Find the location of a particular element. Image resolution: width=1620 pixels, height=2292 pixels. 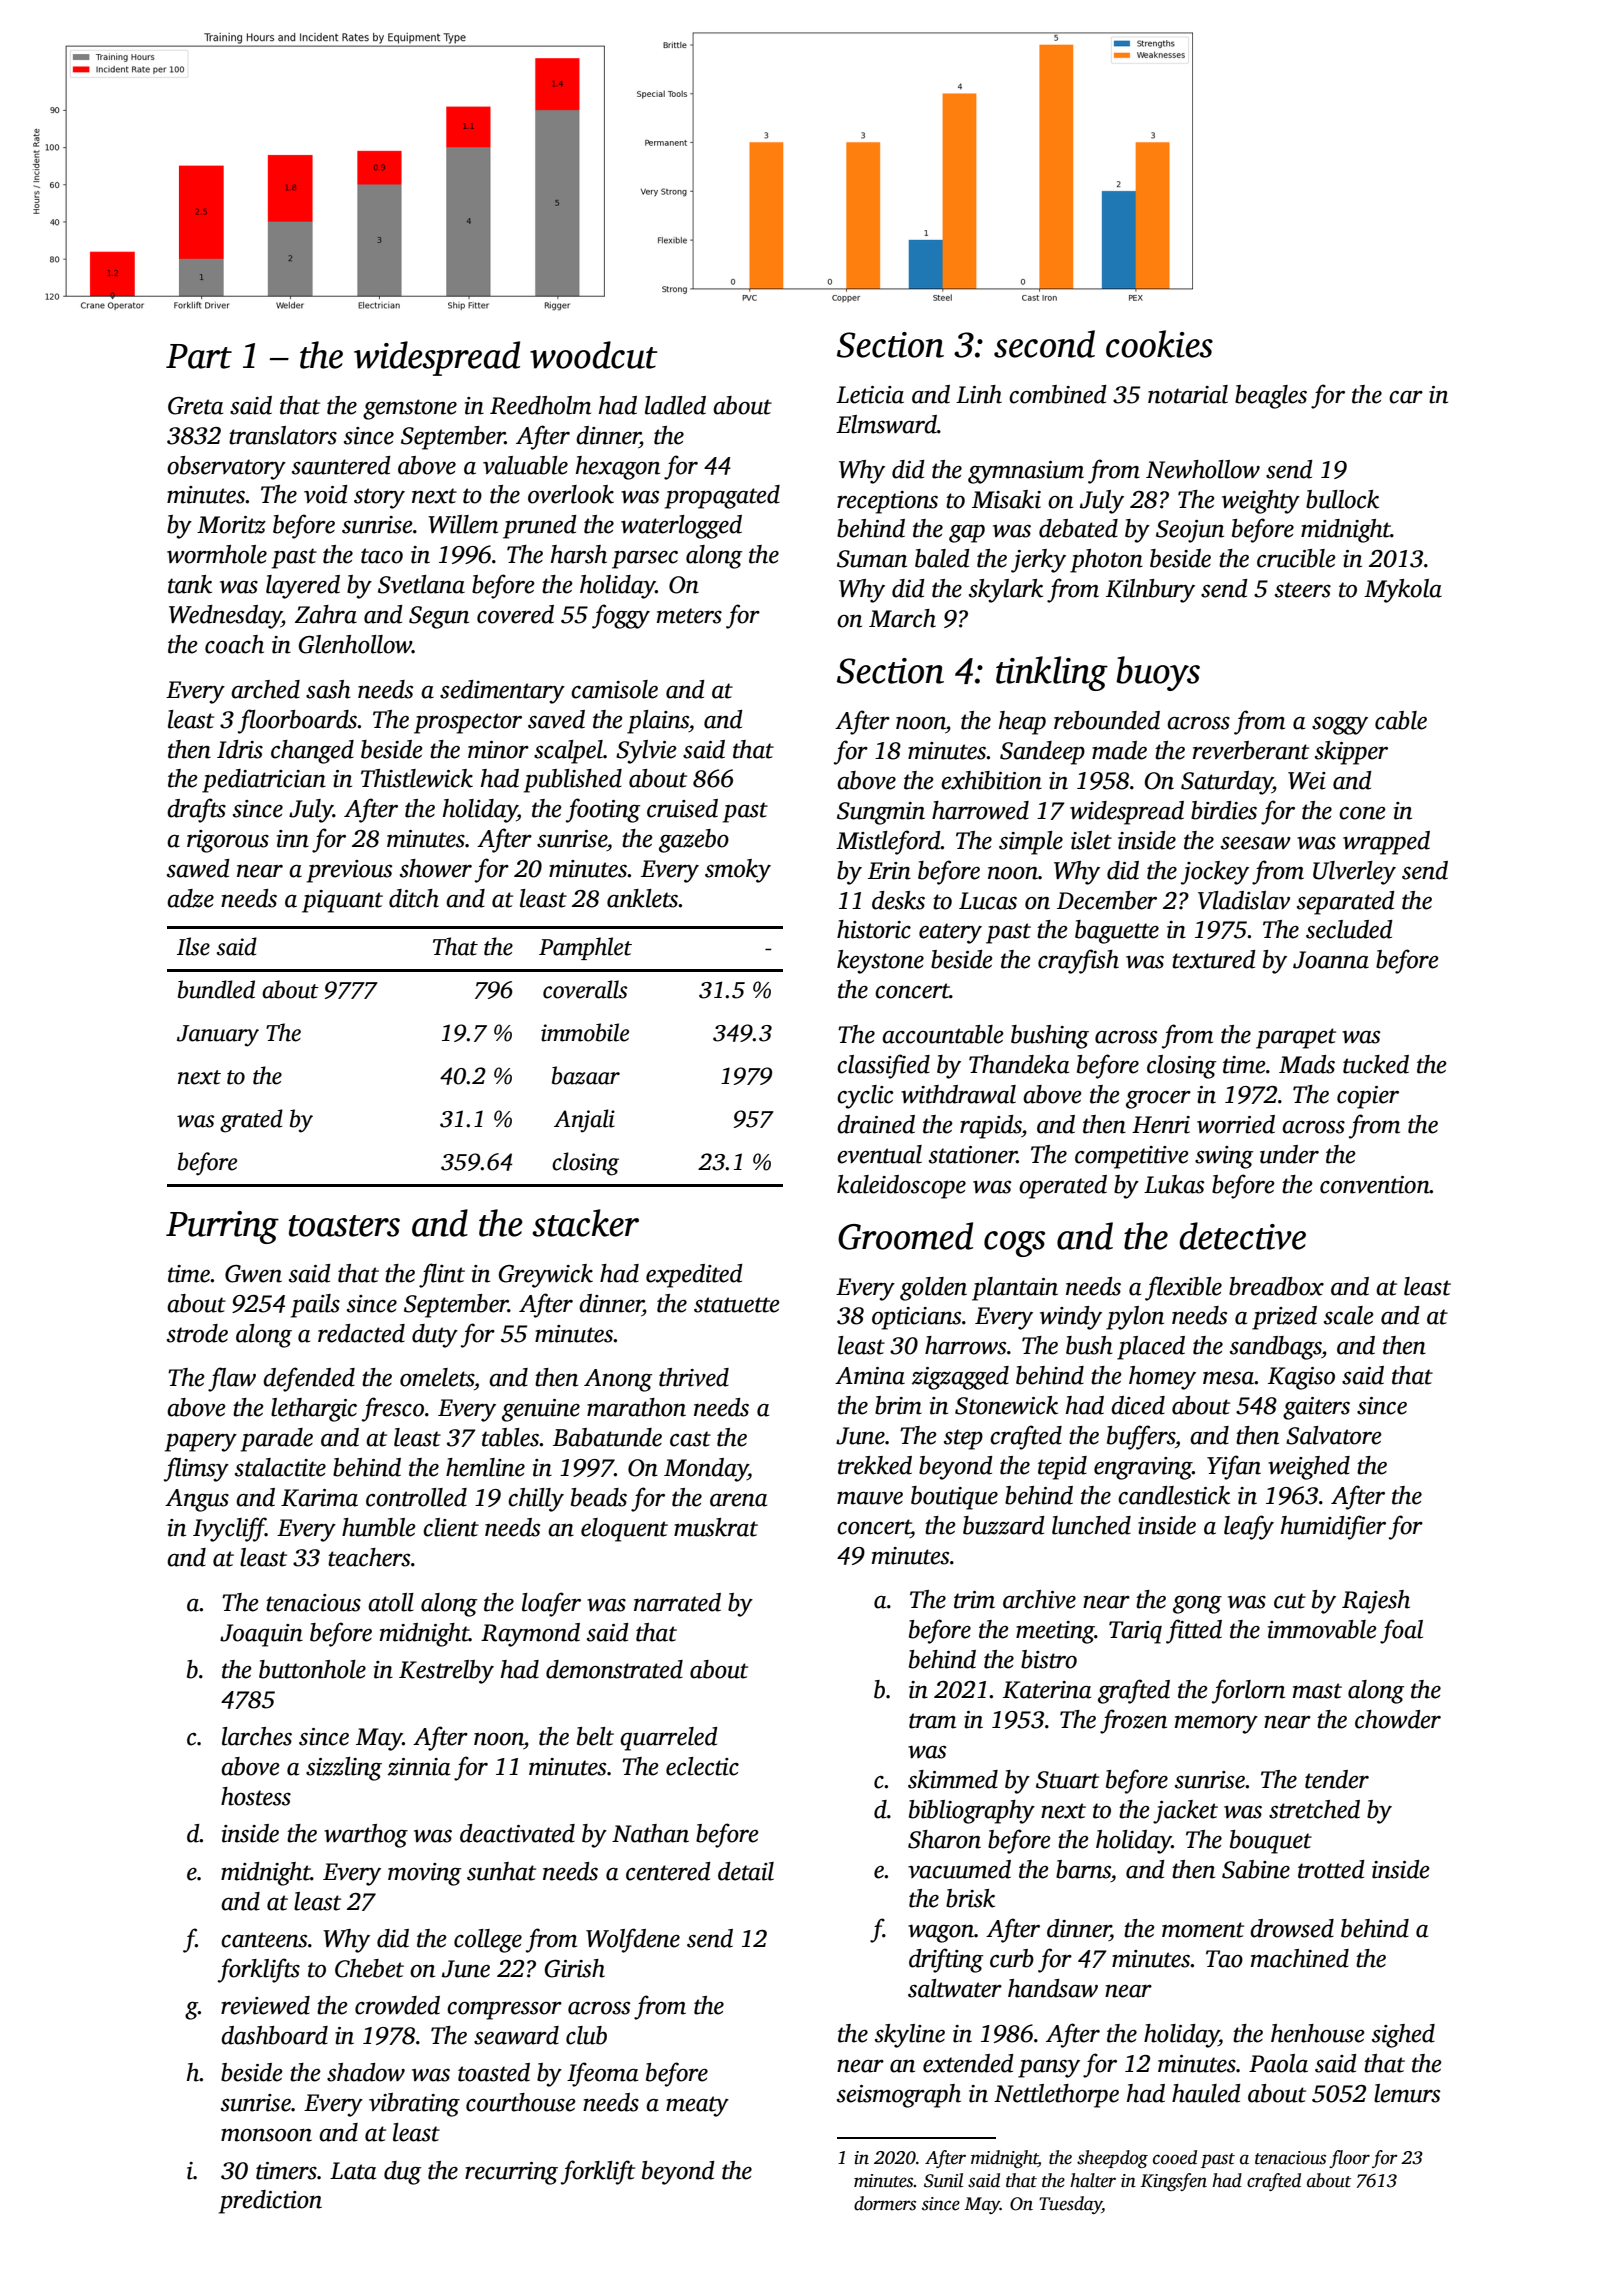

prediction is located at coordinates (270, 2202).
